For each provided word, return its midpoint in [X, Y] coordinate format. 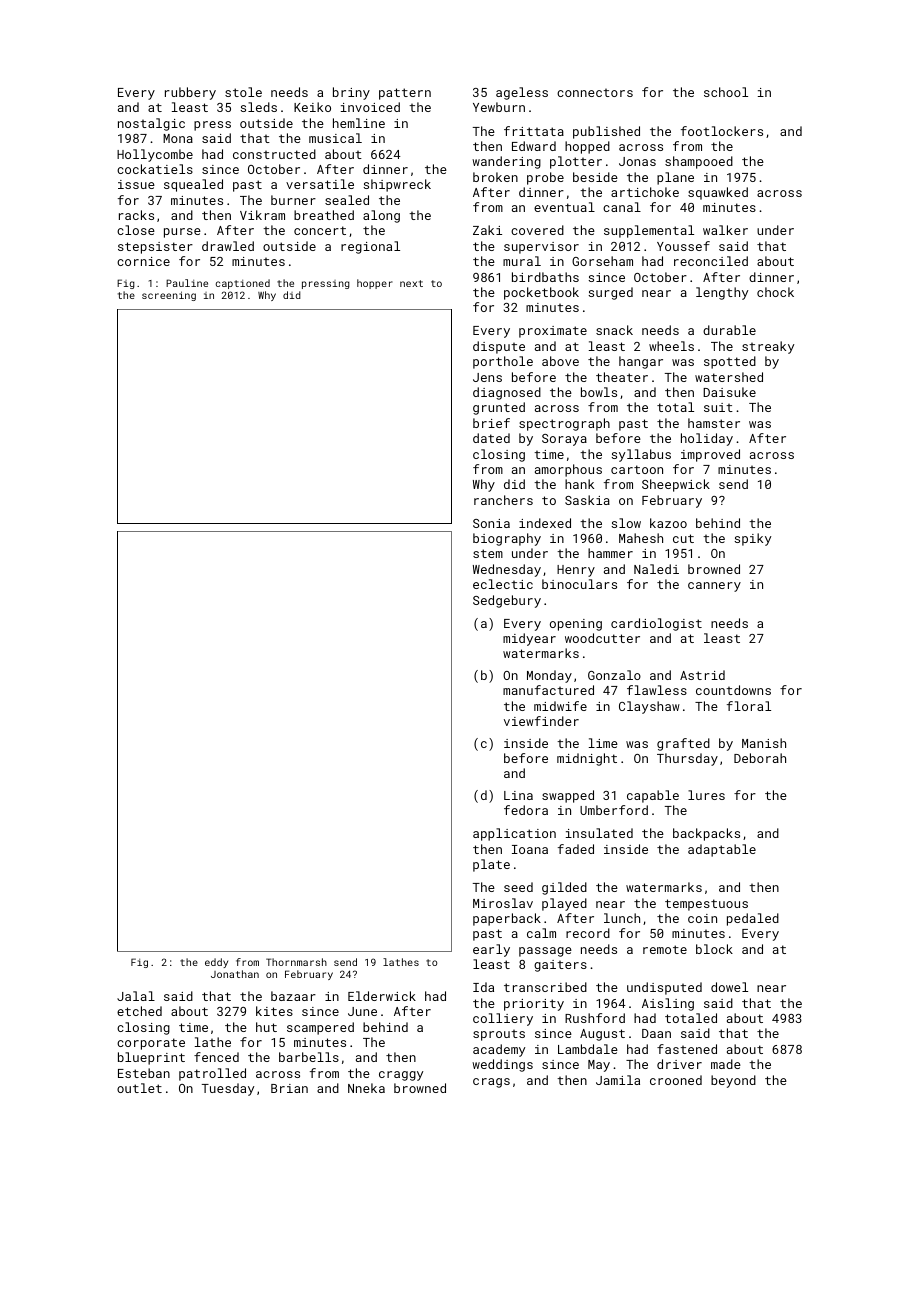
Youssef [683, 246]
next [411, 283]
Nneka [366, 1088]
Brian [289, 1088]
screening [169, 296]
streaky [768, 347]
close [136, 230]
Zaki [487, 230]
